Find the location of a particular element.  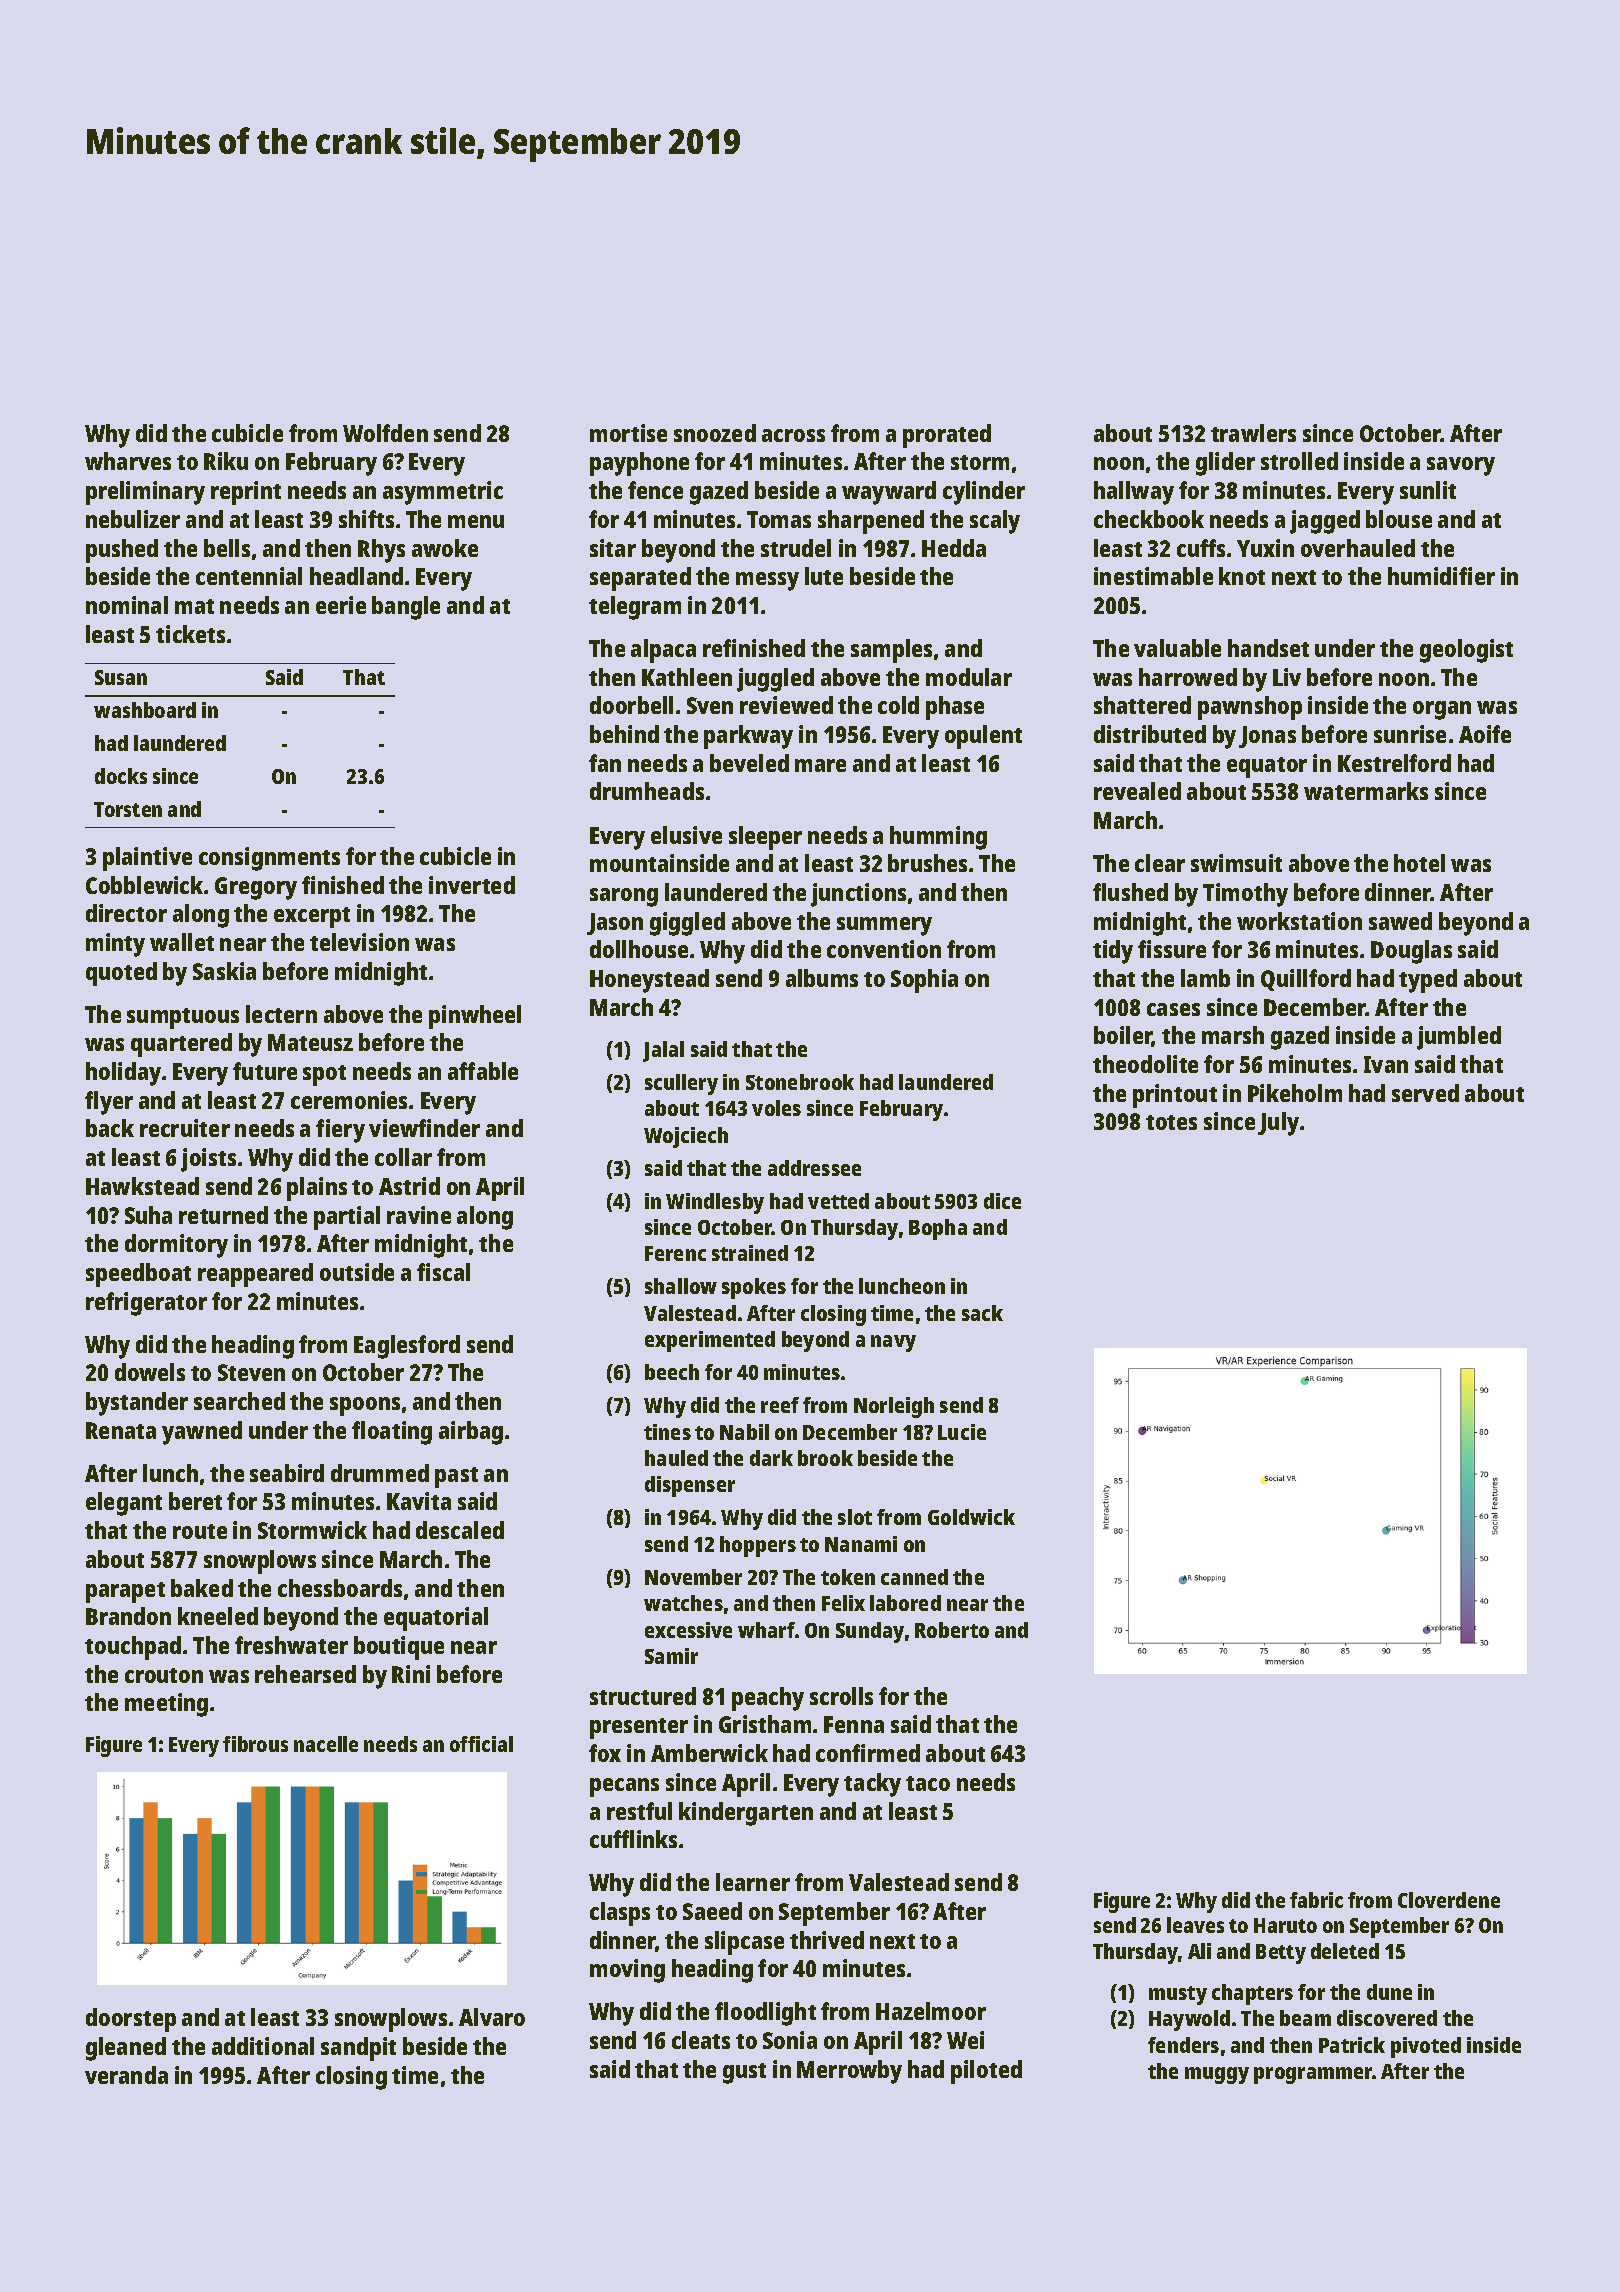

Goldwick is located at coordinates (971, 1517).
